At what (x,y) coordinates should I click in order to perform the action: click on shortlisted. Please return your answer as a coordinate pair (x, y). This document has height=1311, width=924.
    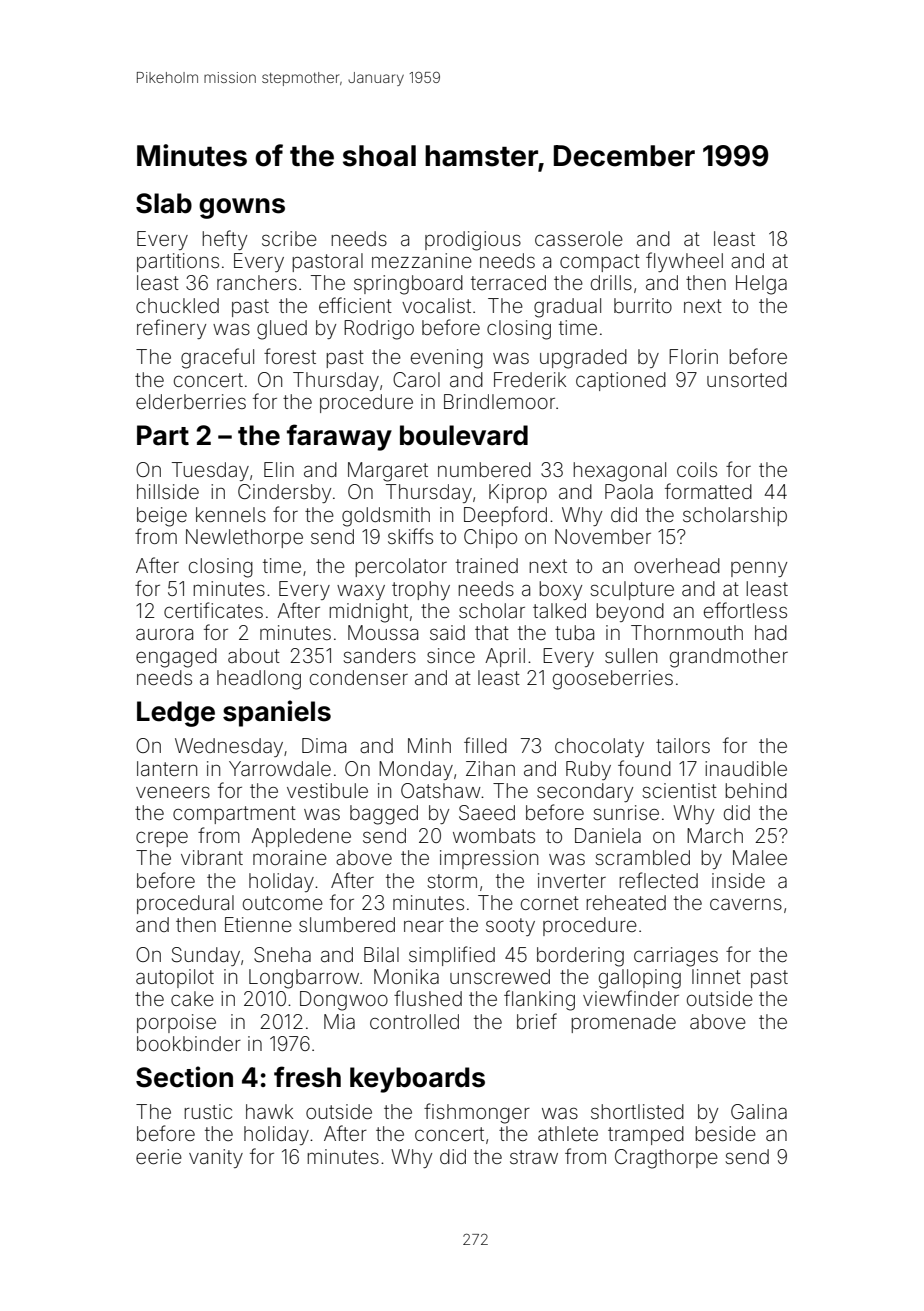
    Looking at the image, I should click on (637, 1111).
